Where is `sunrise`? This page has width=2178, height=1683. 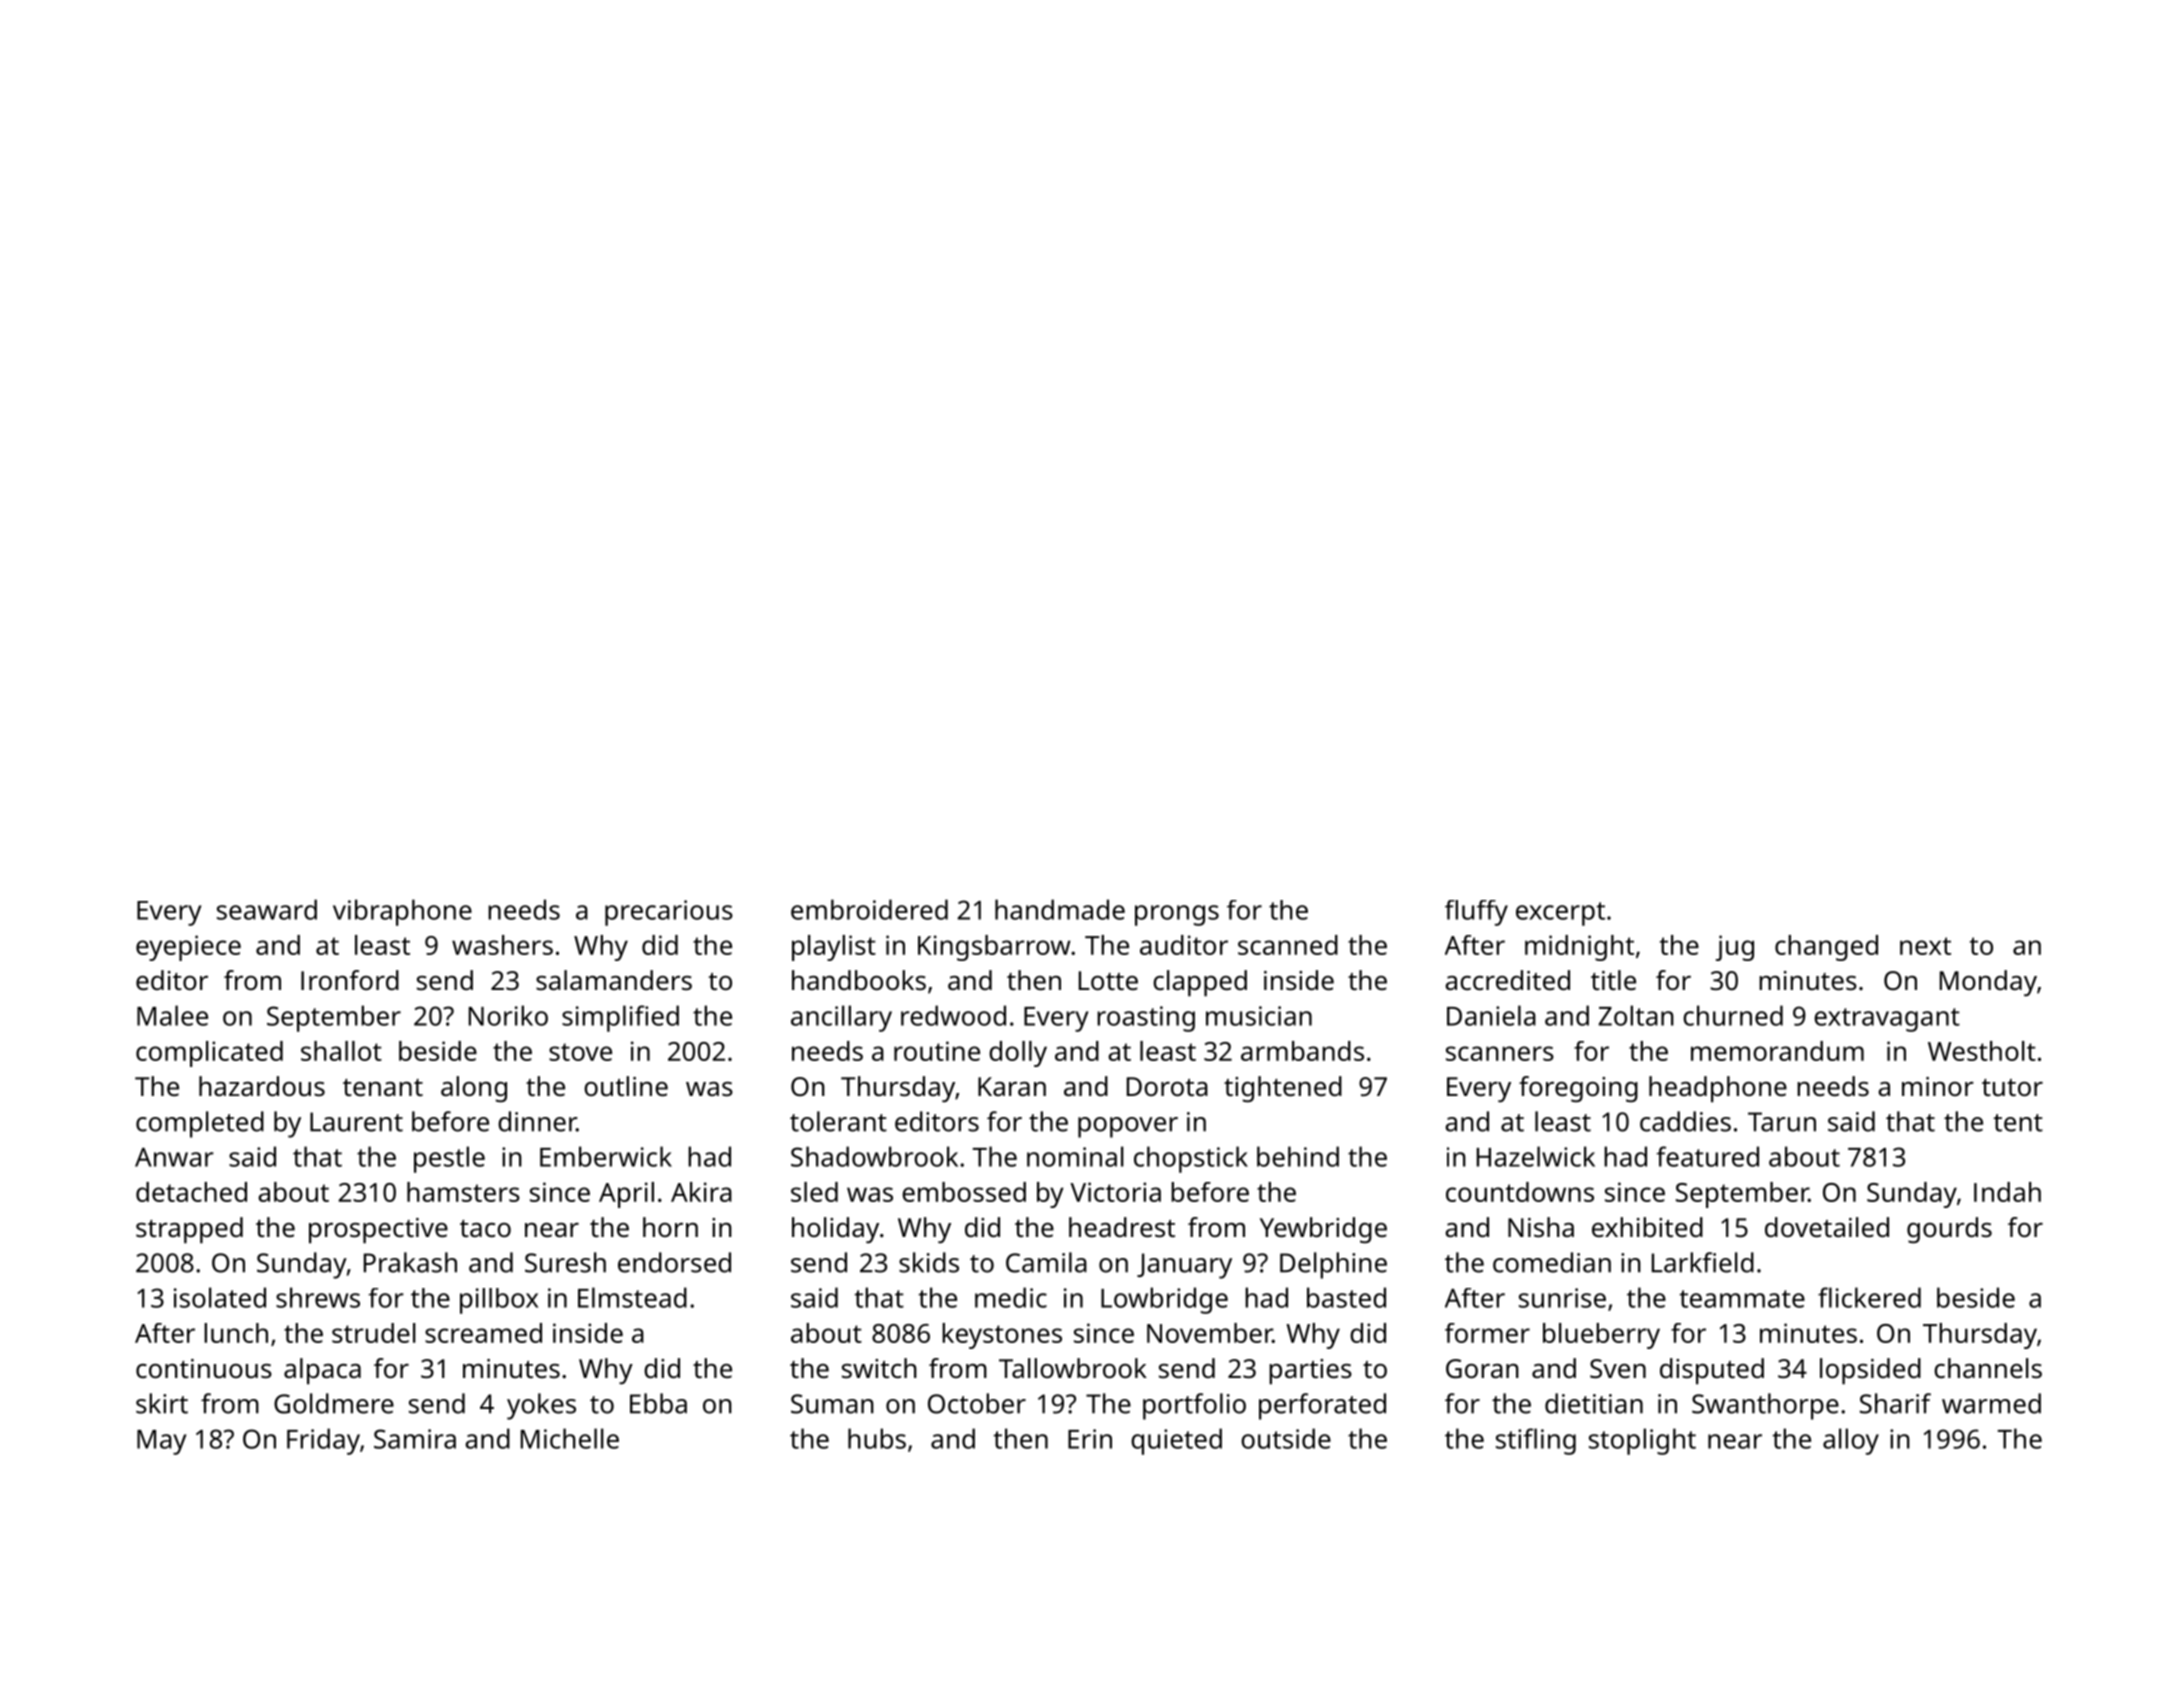 sunrise is located at coordinates (1562, 1298).
